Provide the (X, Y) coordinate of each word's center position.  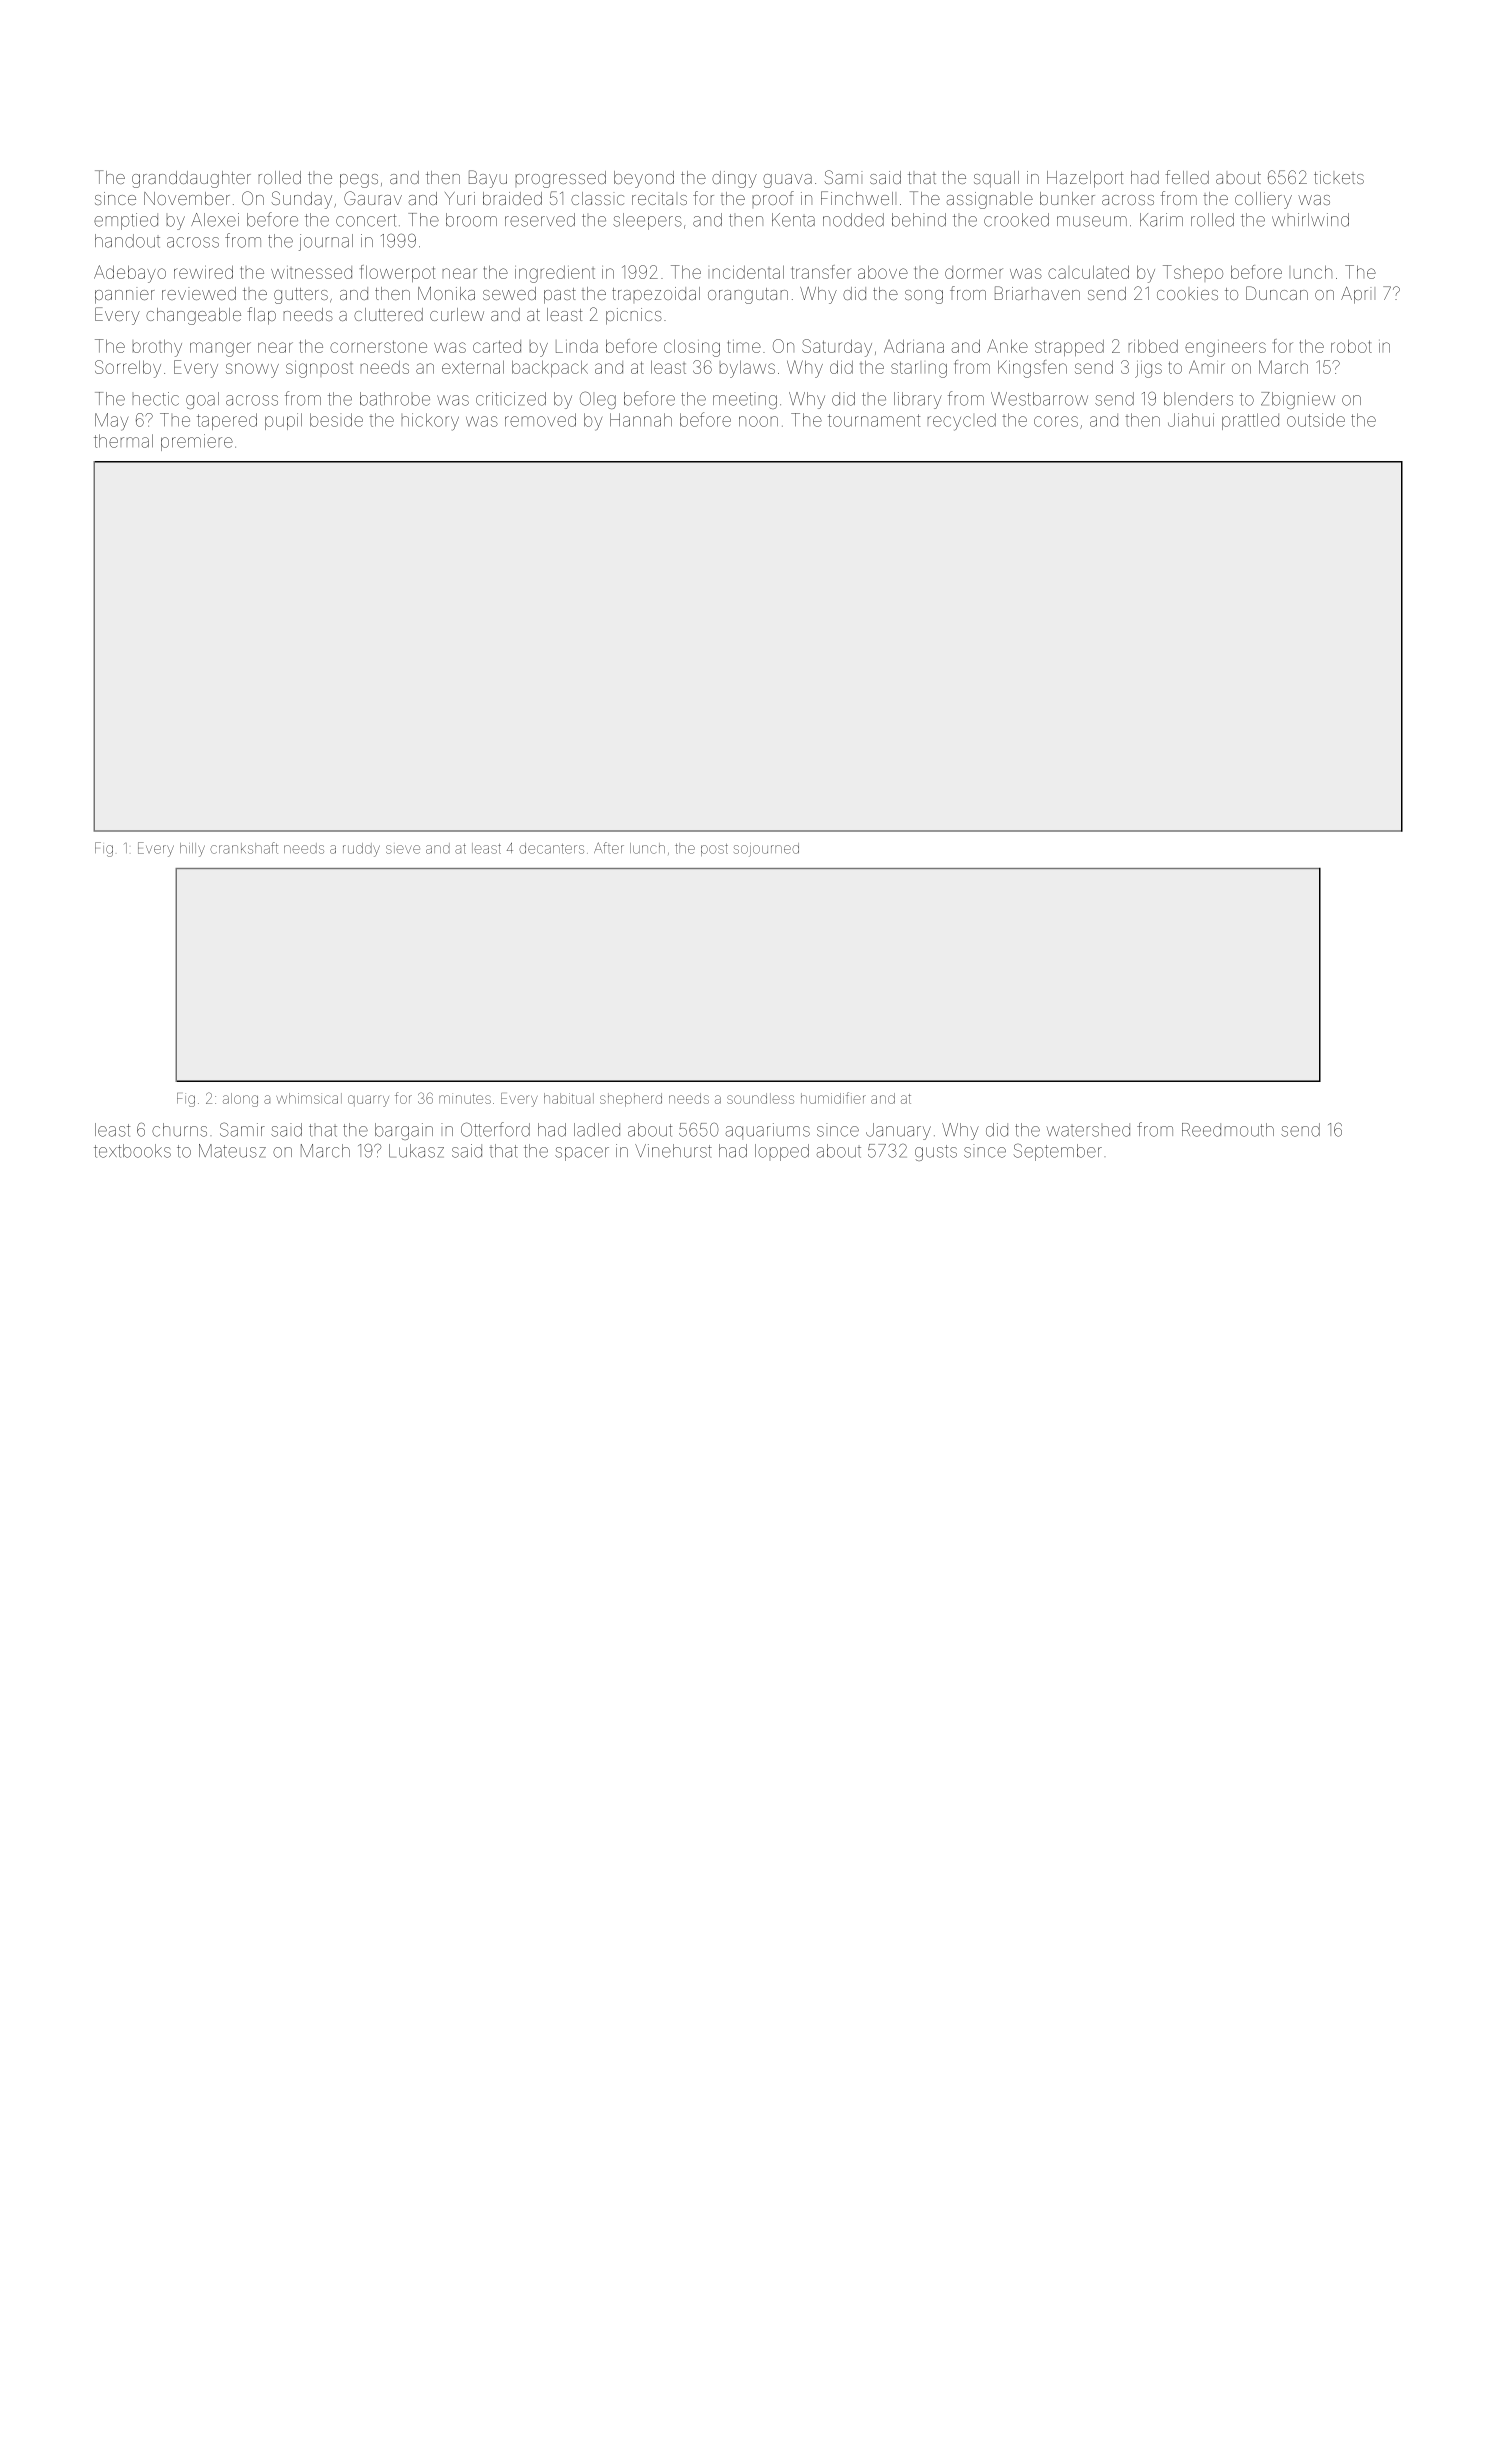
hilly (192, 850)
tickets (1339, 177)
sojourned (766, 850)
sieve (403, 849)
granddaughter (191, 179)
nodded (853, 220)
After (609, 848)
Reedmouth (1228, 1130)
